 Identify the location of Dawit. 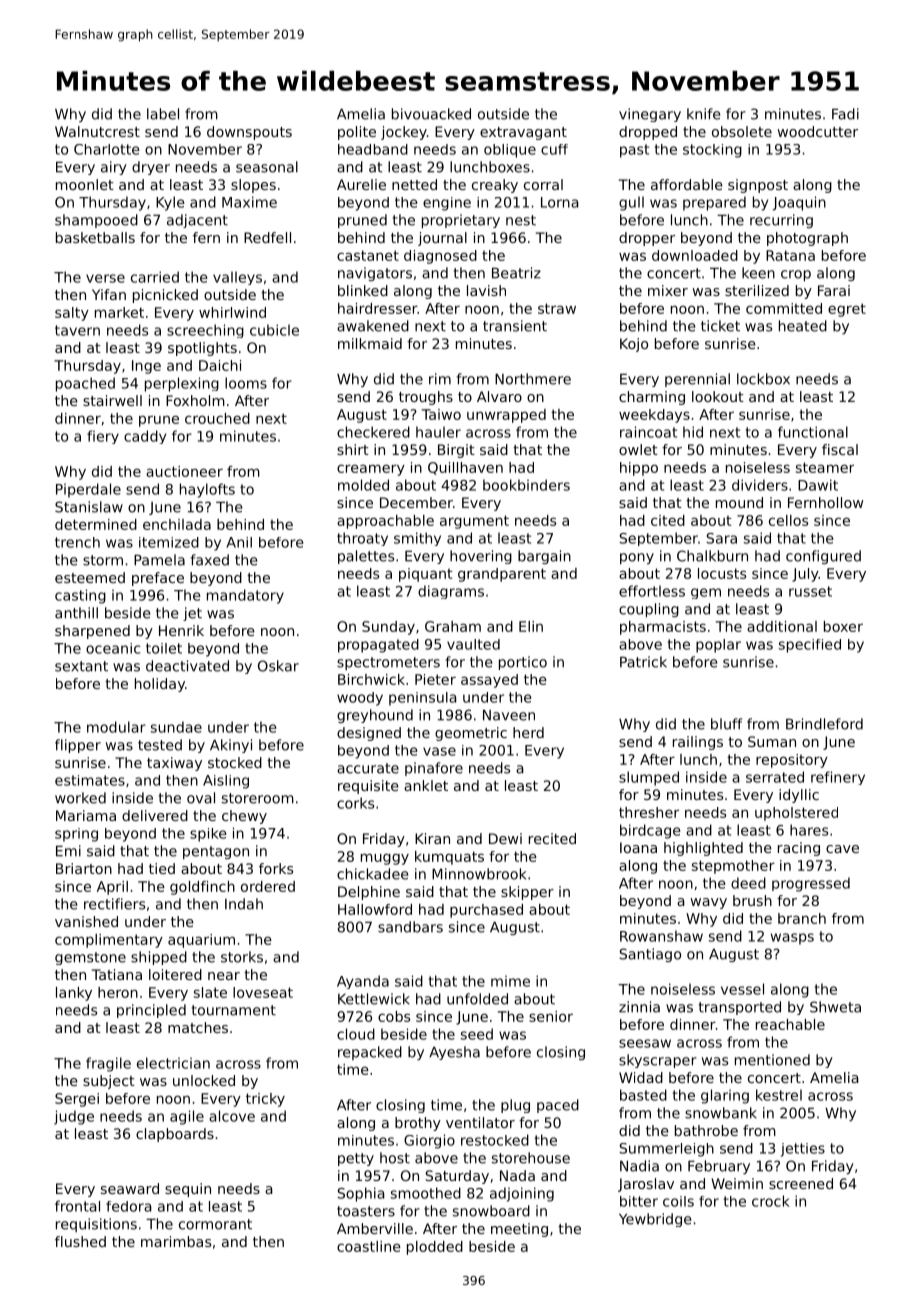
(818, 485).
